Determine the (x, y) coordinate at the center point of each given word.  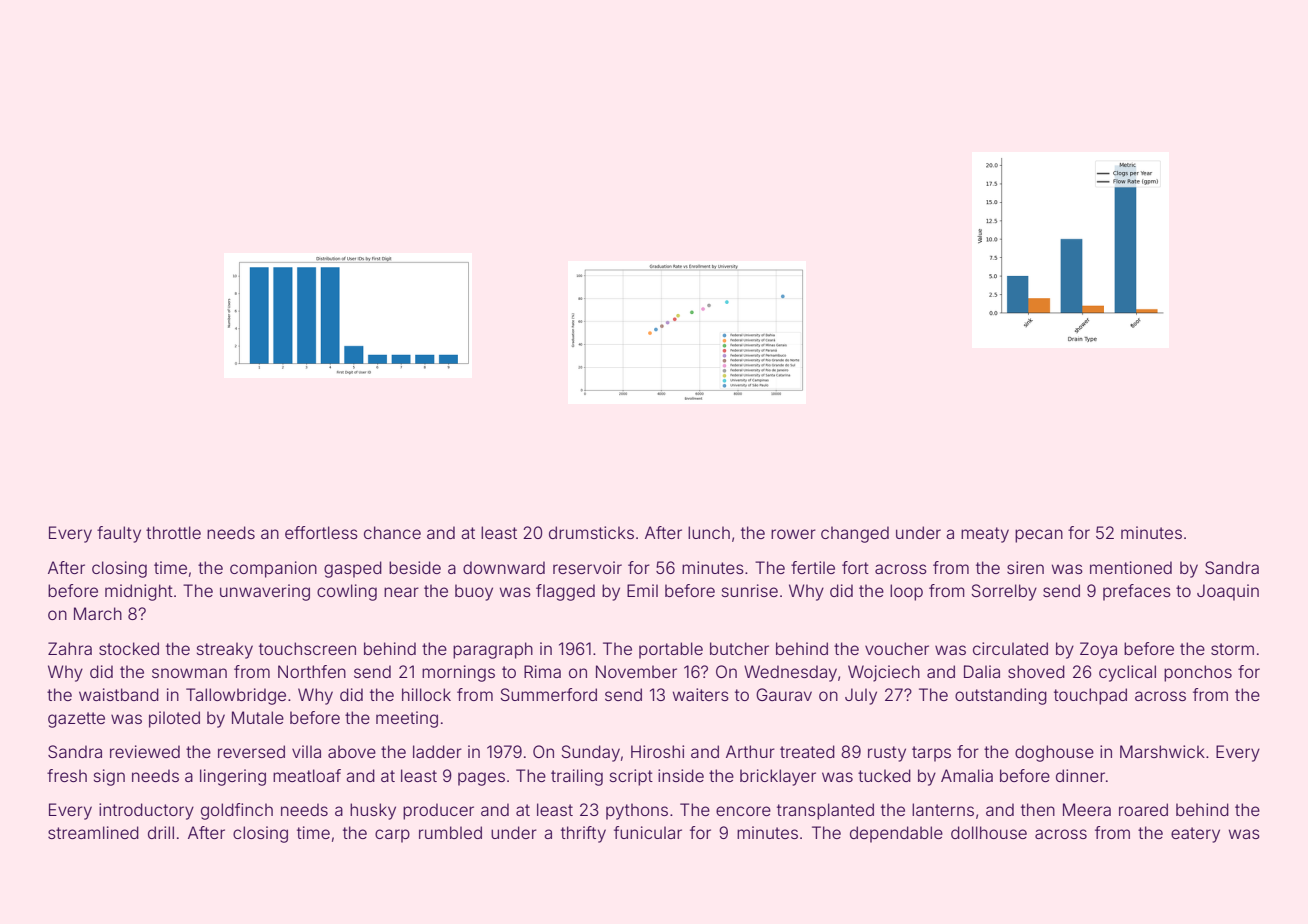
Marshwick (1162, 751)
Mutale (258, 717)
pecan (1039, 536)
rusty (887, 754)
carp (392, 836)
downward (504, 567)
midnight (139, 592)
